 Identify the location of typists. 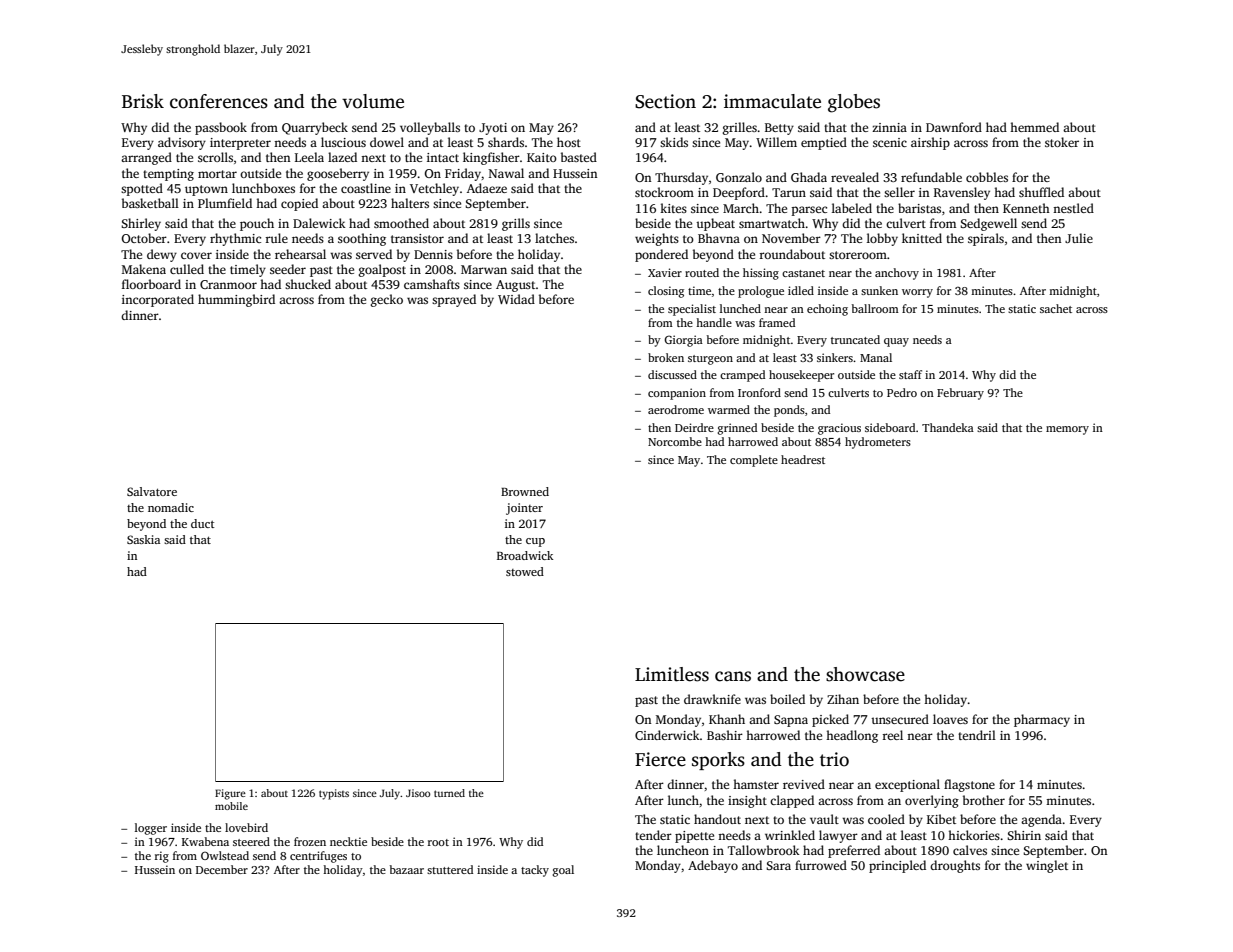
(334, 794).
